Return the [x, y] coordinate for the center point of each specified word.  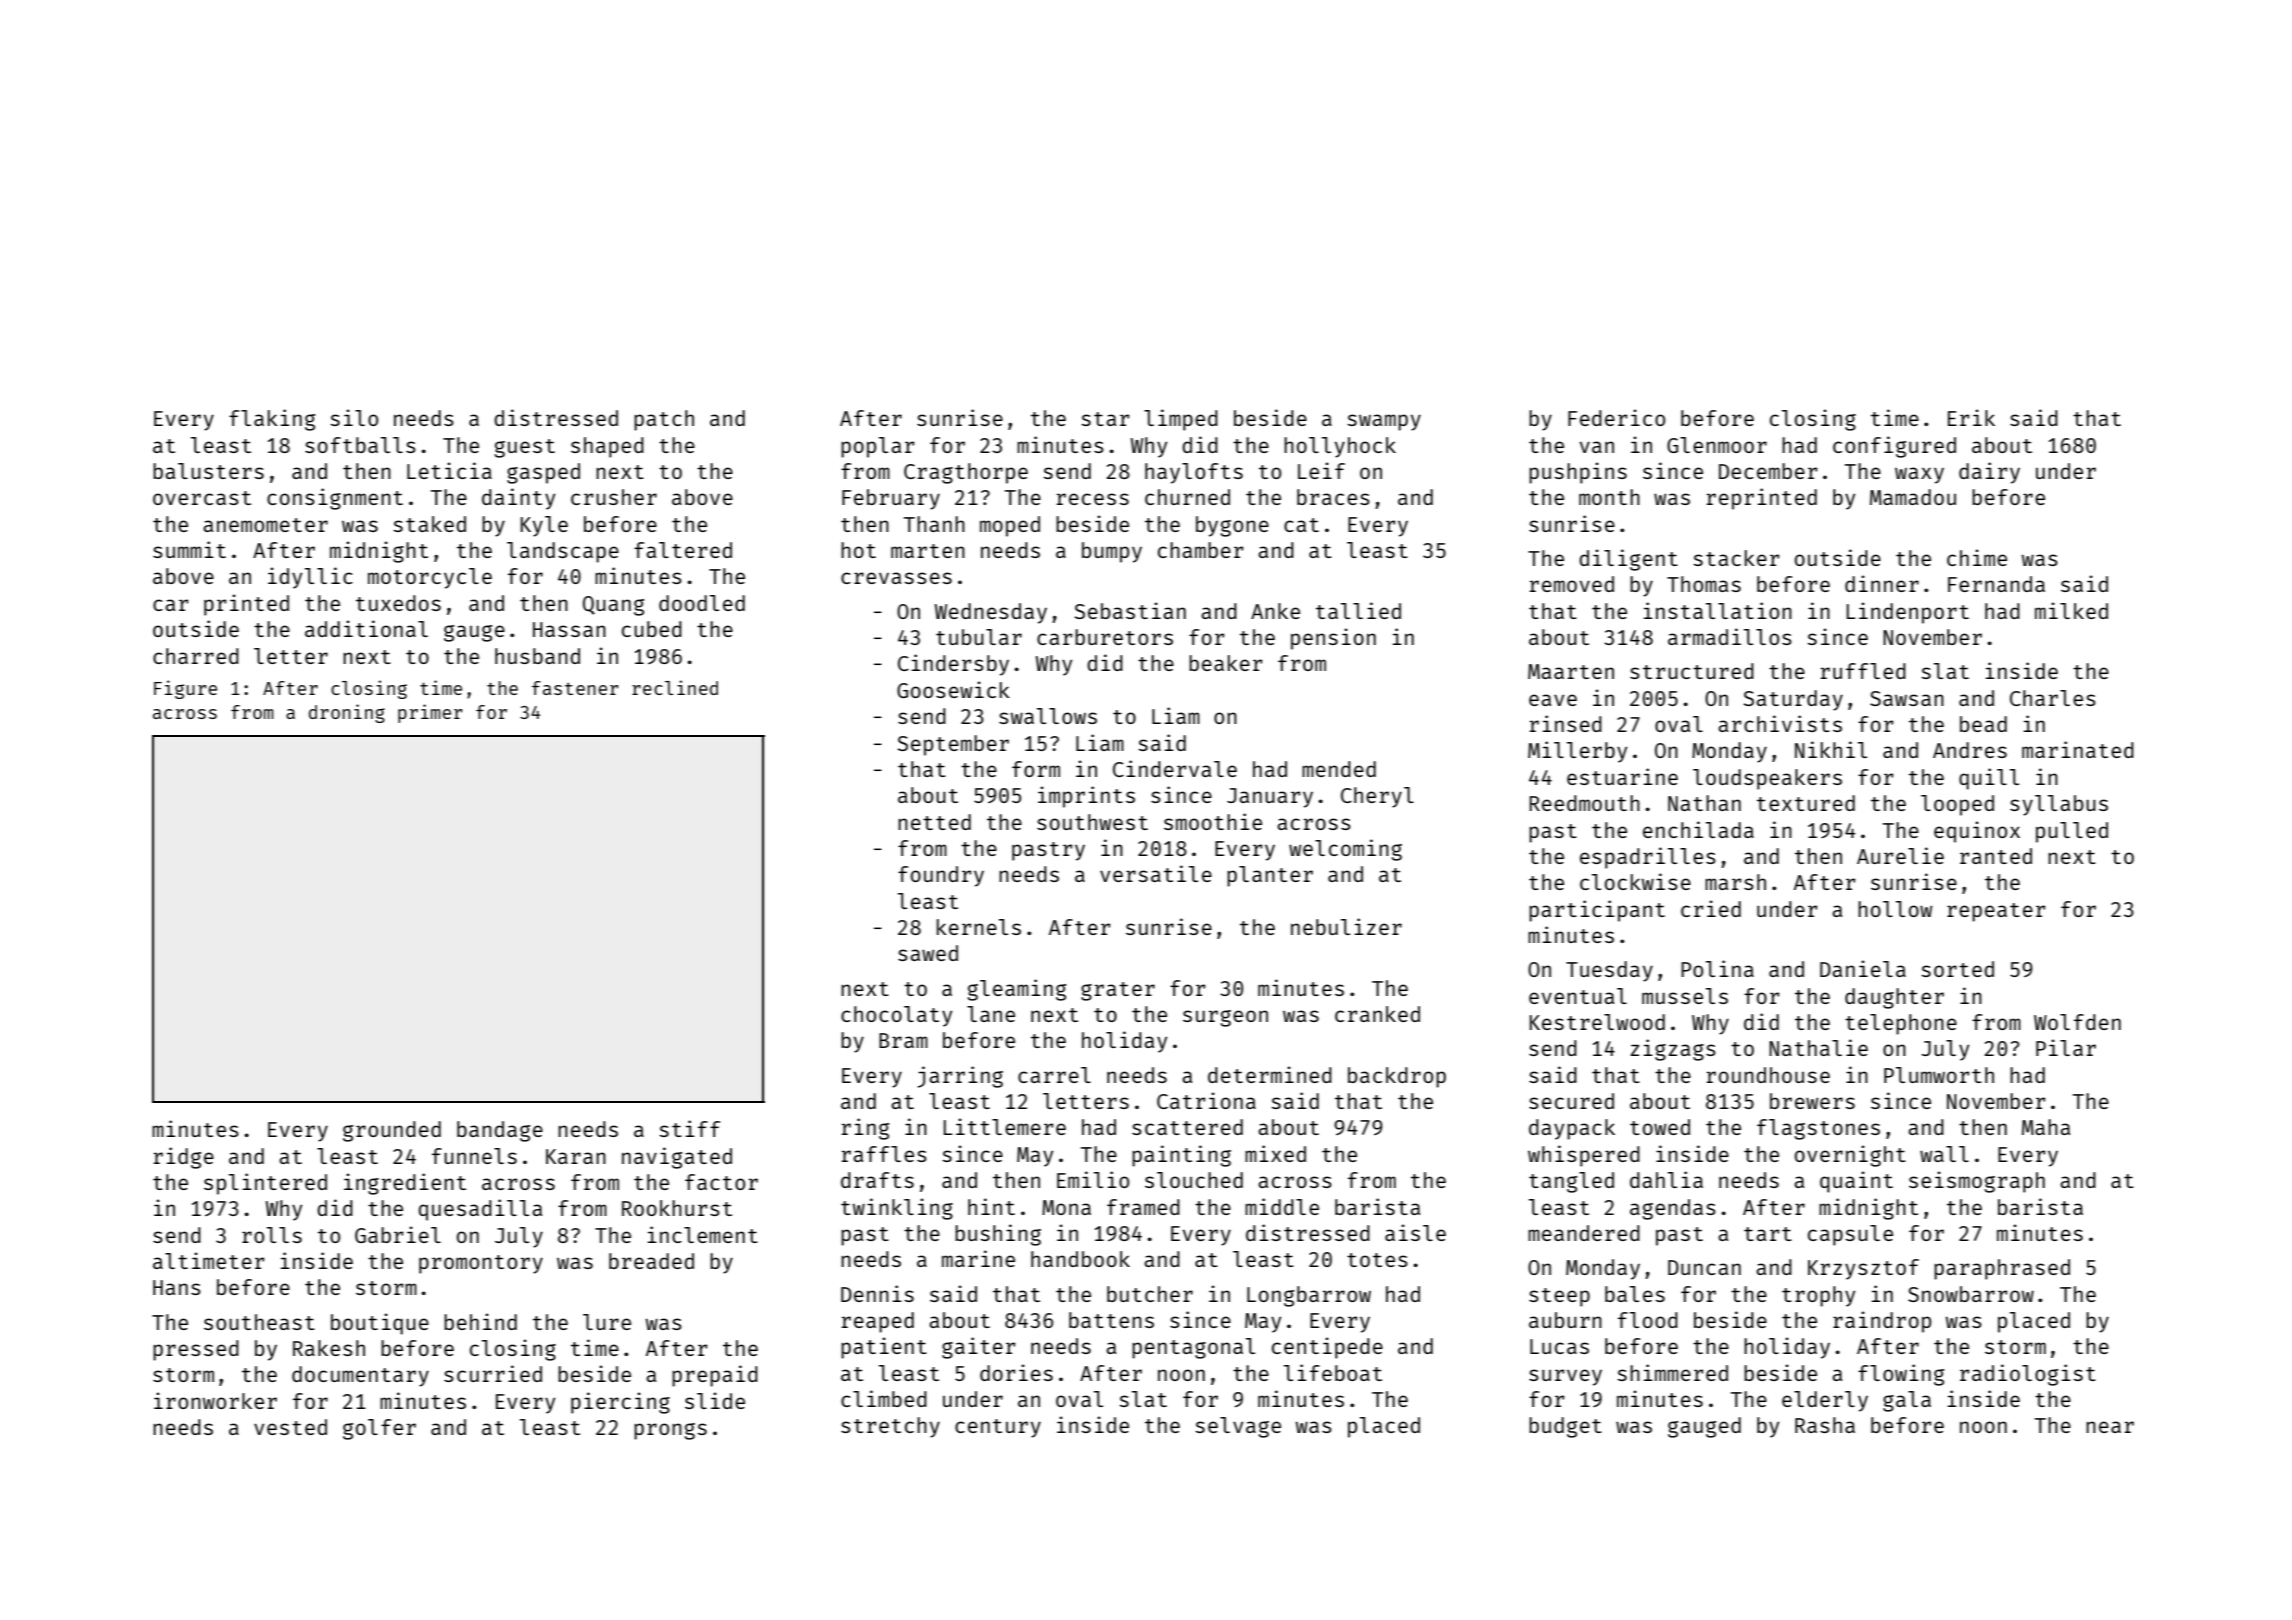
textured [1806, 803]
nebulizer [1346, 926]
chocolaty [896, 1016]
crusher [614, 497]
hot [858, 550]
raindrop [1882, 1322]
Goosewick [953, 689]
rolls [272, 1235]
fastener [575, 688]
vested [290, 1427]
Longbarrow [1309, 1296]
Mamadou [1913, 497]
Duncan [1704, 1267]
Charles [2053, 698]
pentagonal [1193, 1348]
